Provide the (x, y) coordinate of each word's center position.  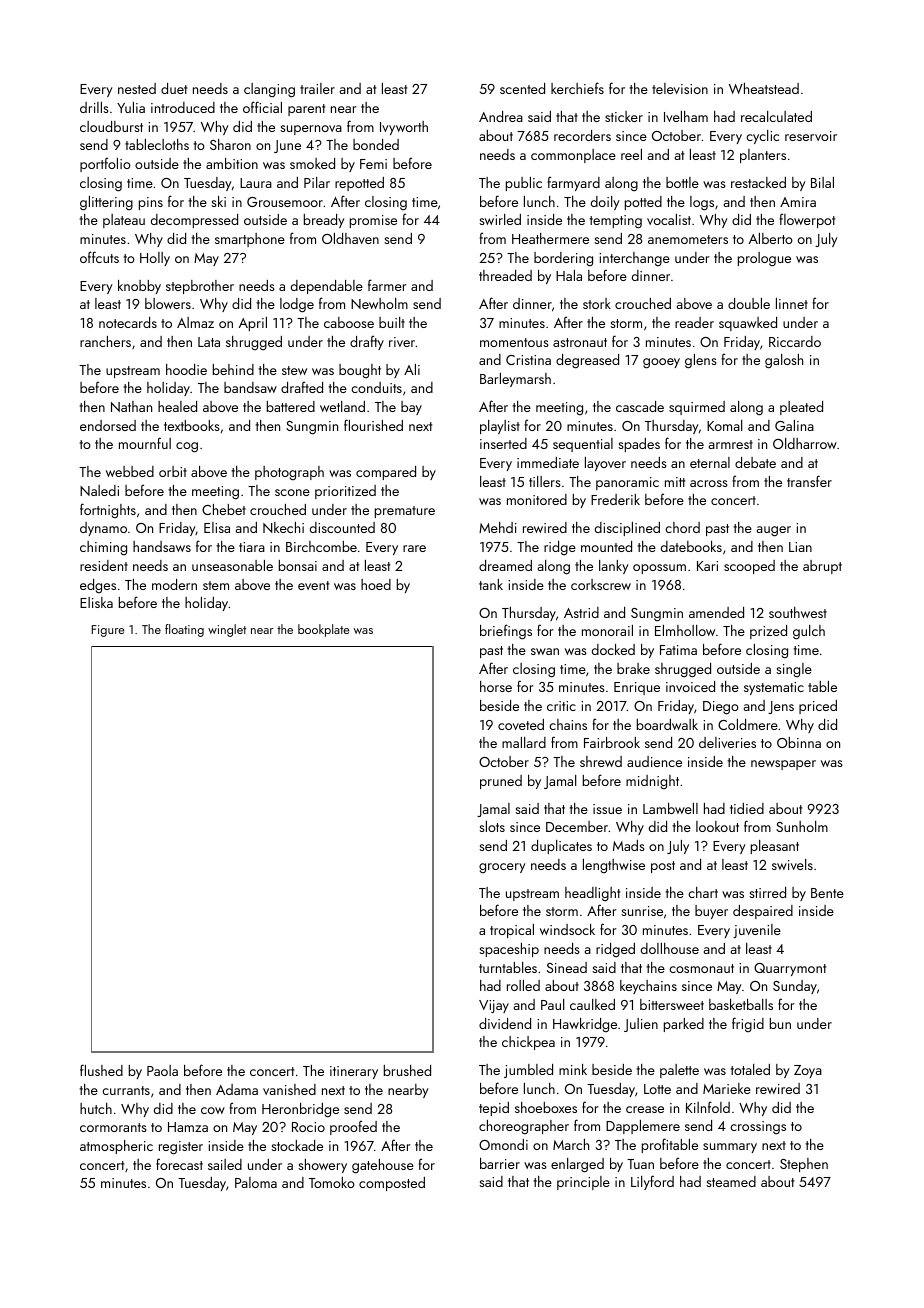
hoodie (186, 369)
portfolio (105, 164)
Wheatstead (764, 88)
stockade (297, 1145)
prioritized (345, 492)
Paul (552, 1004)
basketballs (741, 1004)
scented (522, 88)
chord (682, 527)
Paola (162, 1070)
